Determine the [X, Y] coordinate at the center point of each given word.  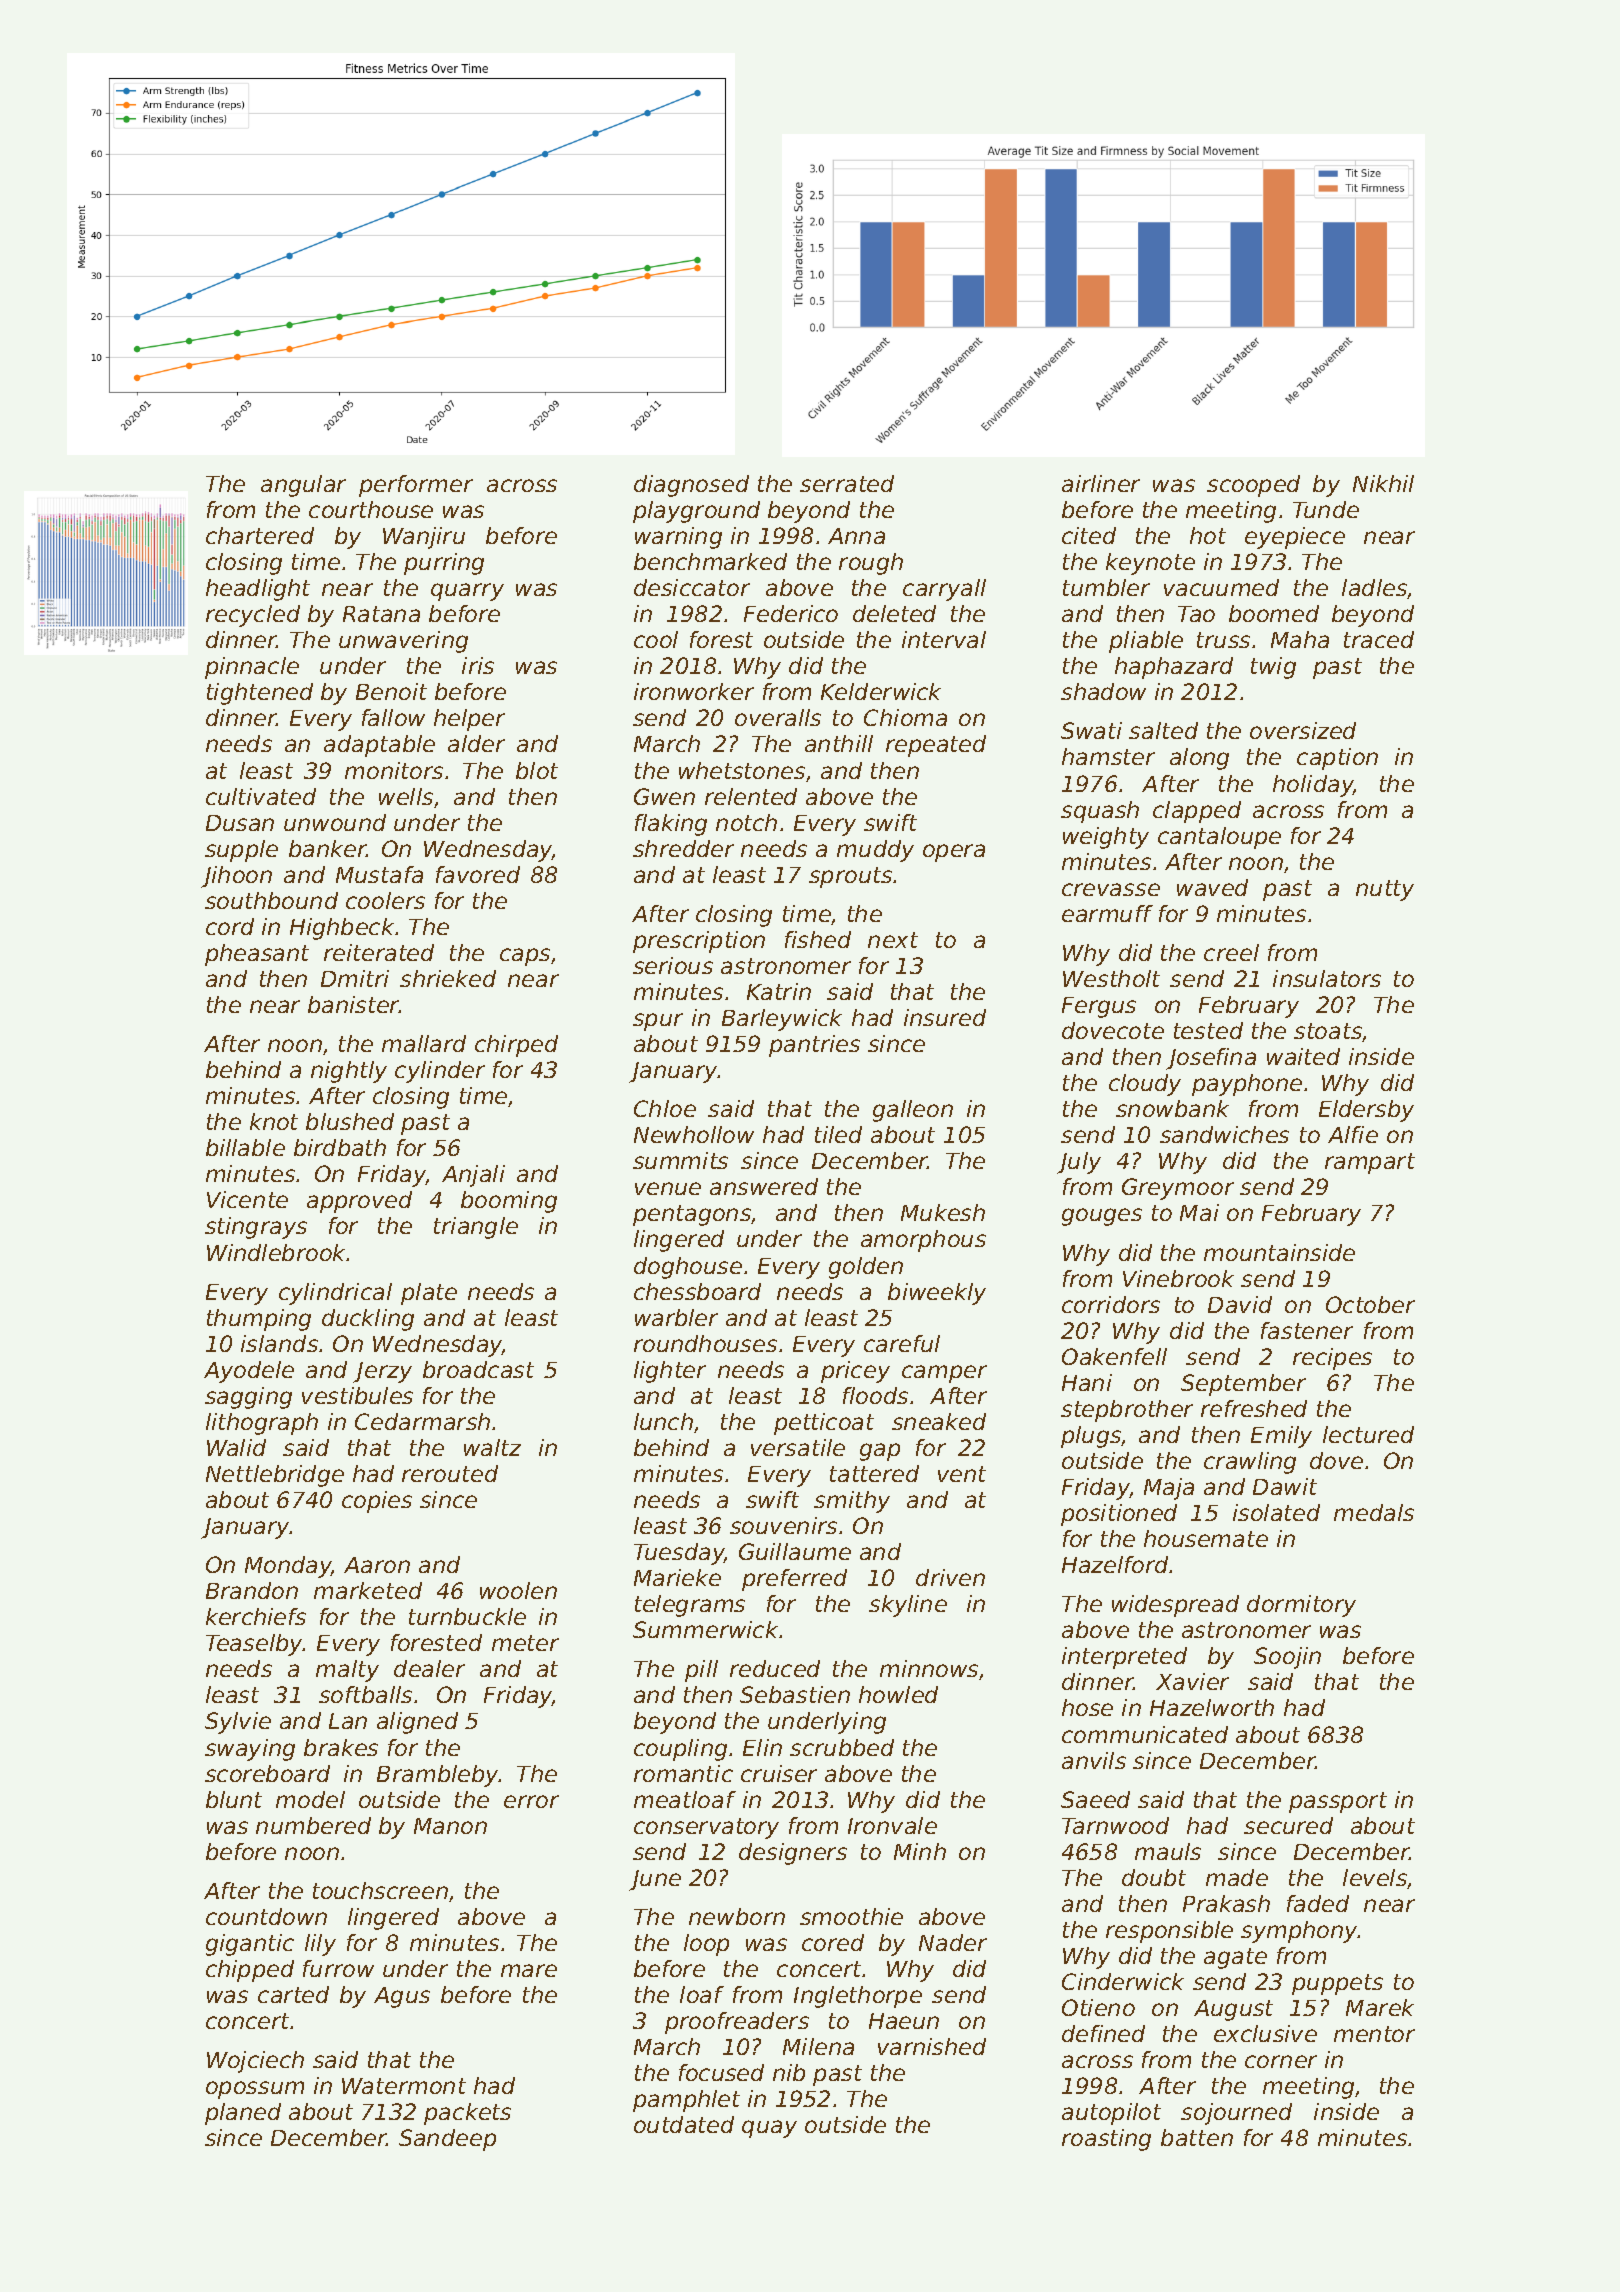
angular [303, 486]
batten [1197, 2137]
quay [769, 2129]
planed [243, 2114]
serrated [847, 483]
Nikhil [1383, 483]
